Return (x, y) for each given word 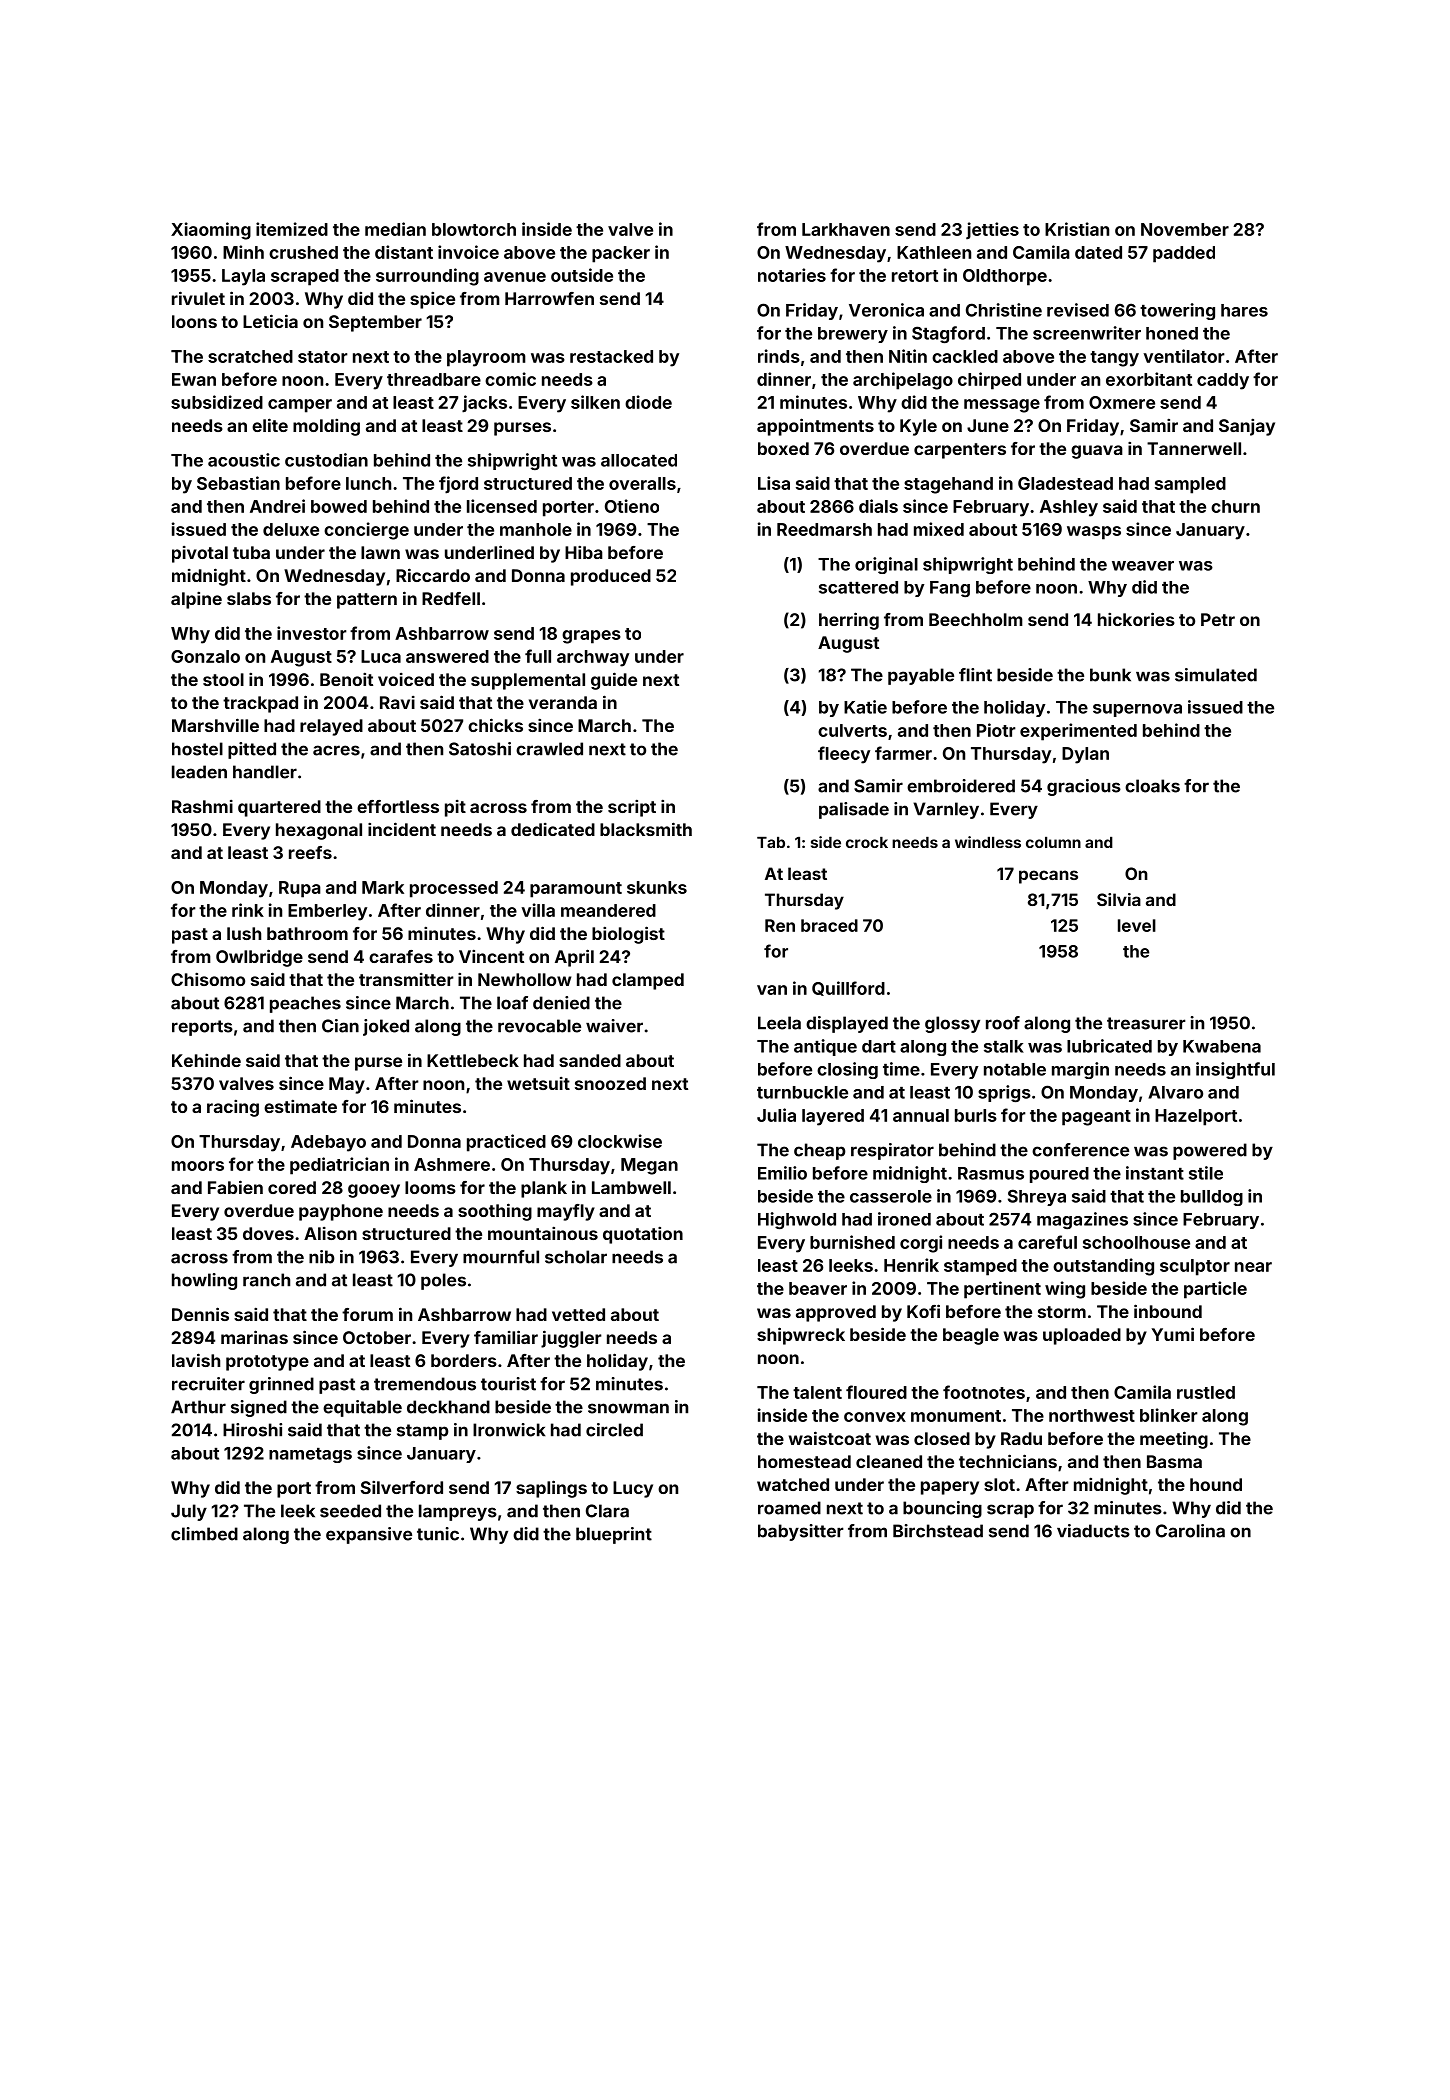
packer (621, 254)
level (1137, 925)
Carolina (1190, 1531)
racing (233, 1108)
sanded (590, 1060)
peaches (305, 1004)
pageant (1096, 1118)
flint (975, 675)
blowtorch (474, 229)
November (1185, 229)
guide (614, 681)
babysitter (801, 1532)
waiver (614, 1026)
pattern (367, 601)
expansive (369, 1535)
